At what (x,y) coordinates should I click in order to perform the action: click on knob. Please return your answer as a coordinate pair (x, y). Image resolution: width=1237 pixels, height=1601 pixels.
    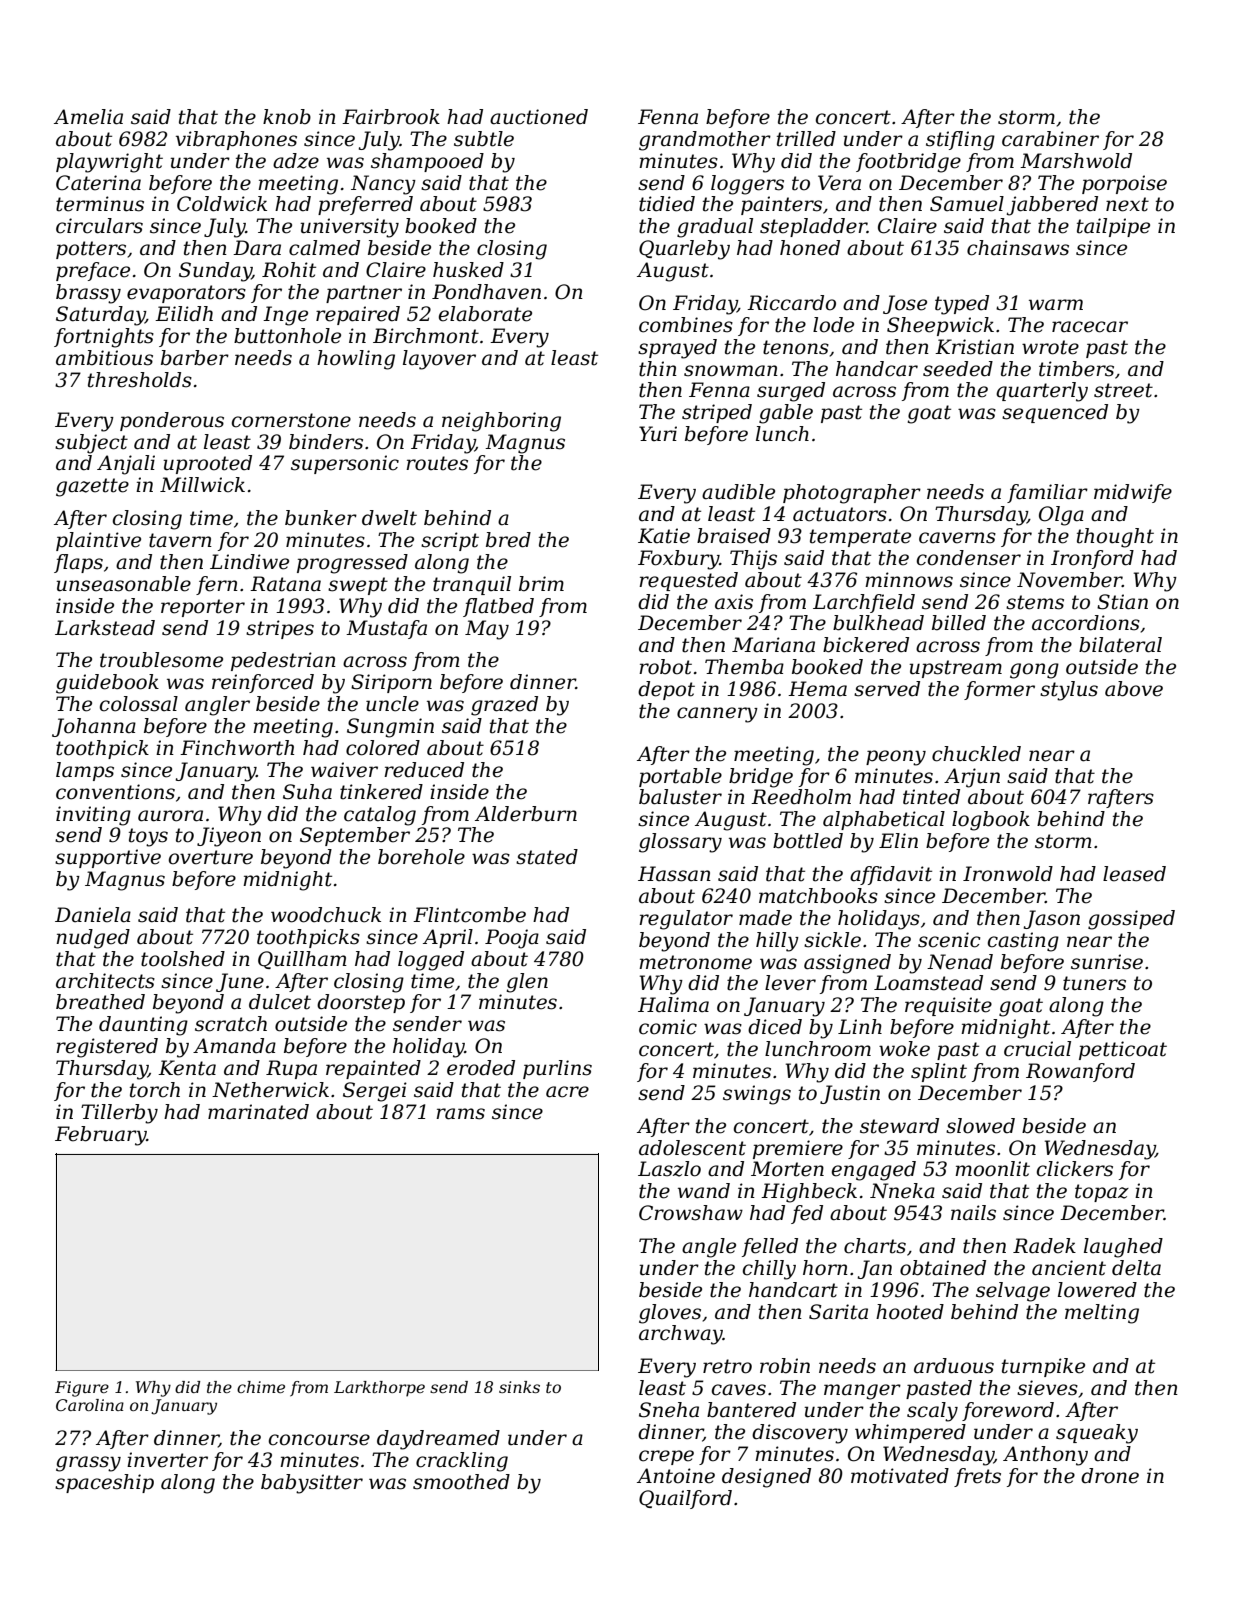
    Looking at the image, I should click on (287, 117).
